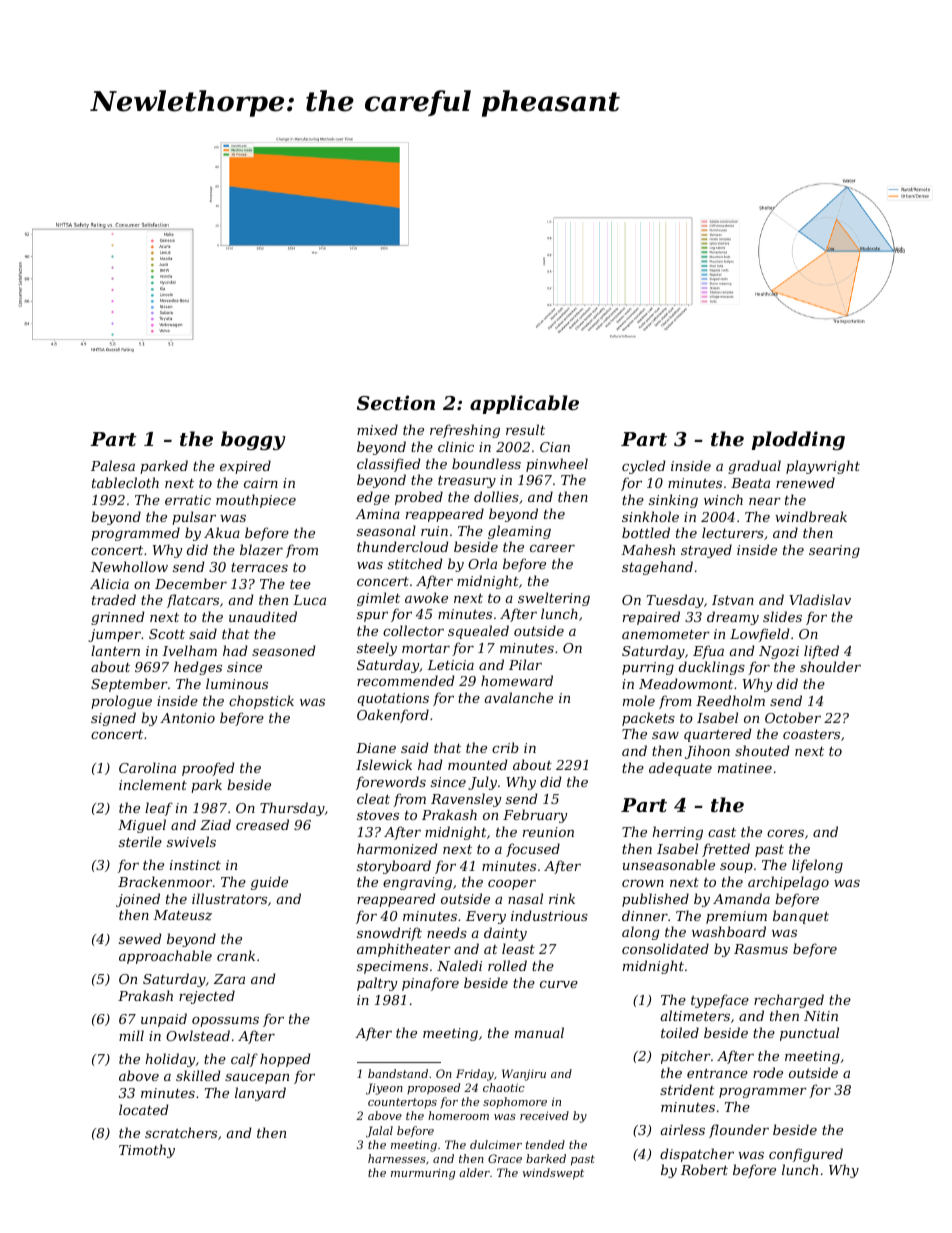 The width and height of the page is (952, 1233). I want to click on Miguel, so click(142, 826).
